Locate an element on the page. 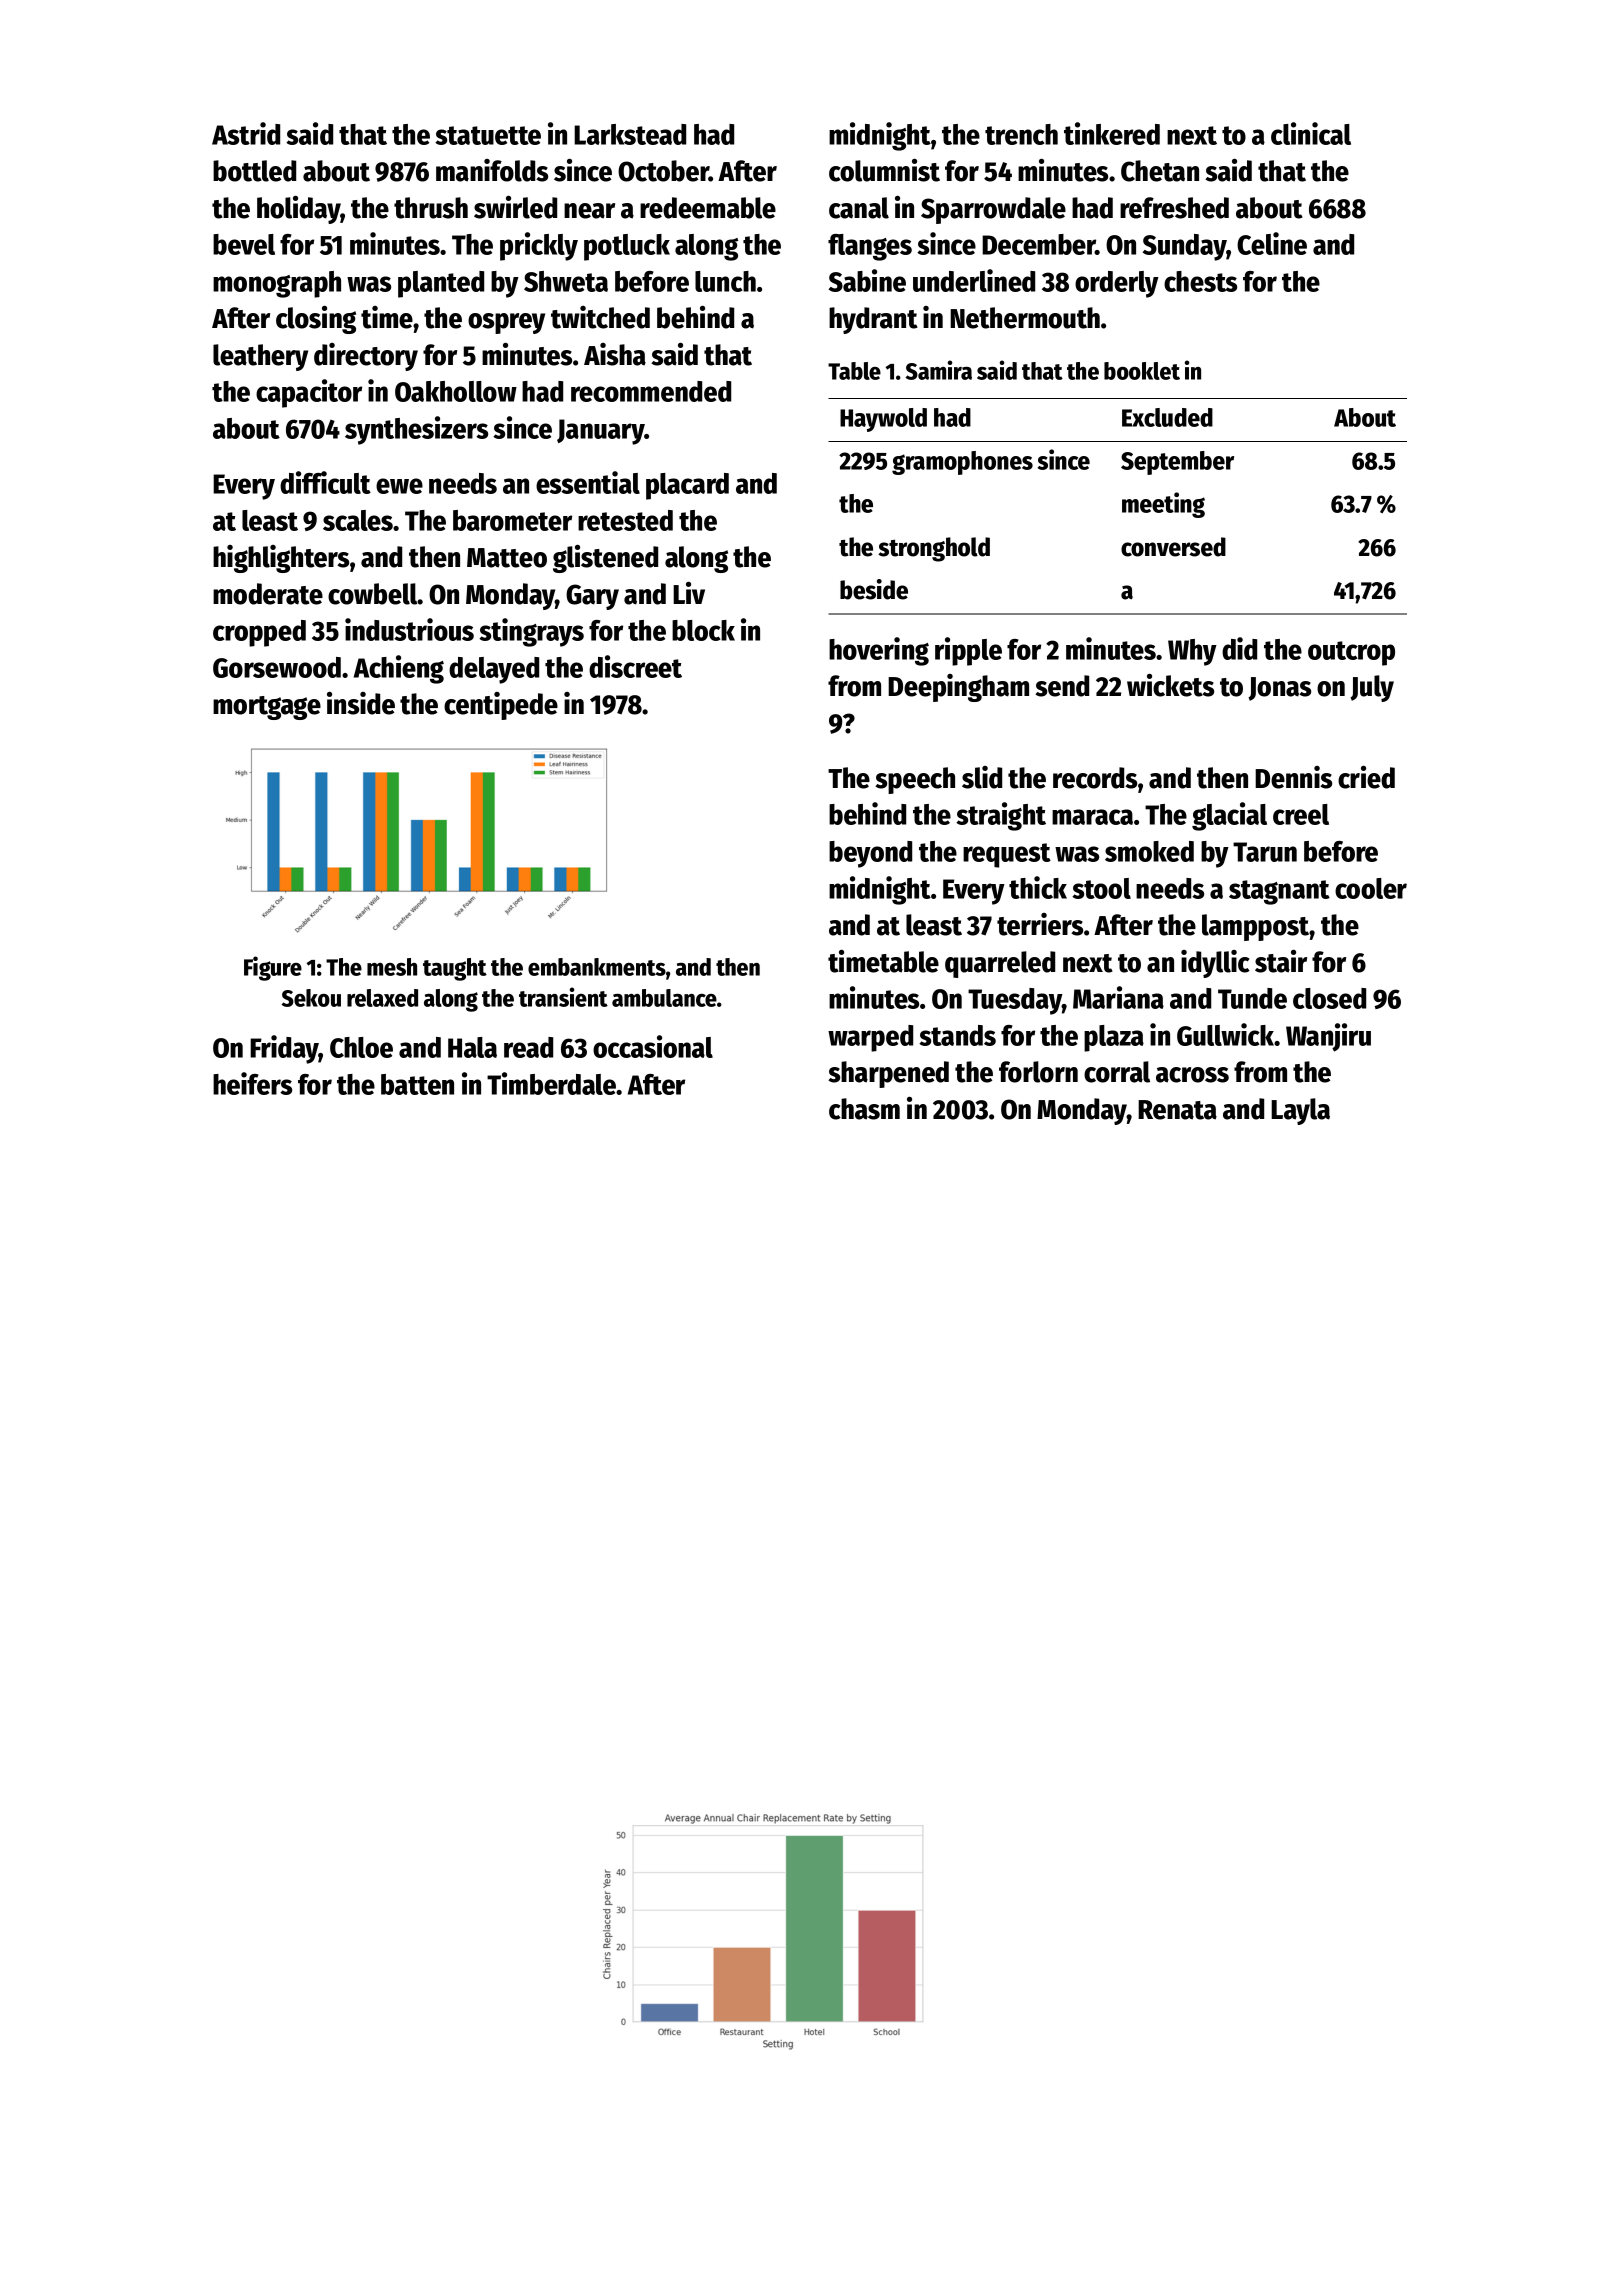  holiday is located at coordinates (299, 210).
